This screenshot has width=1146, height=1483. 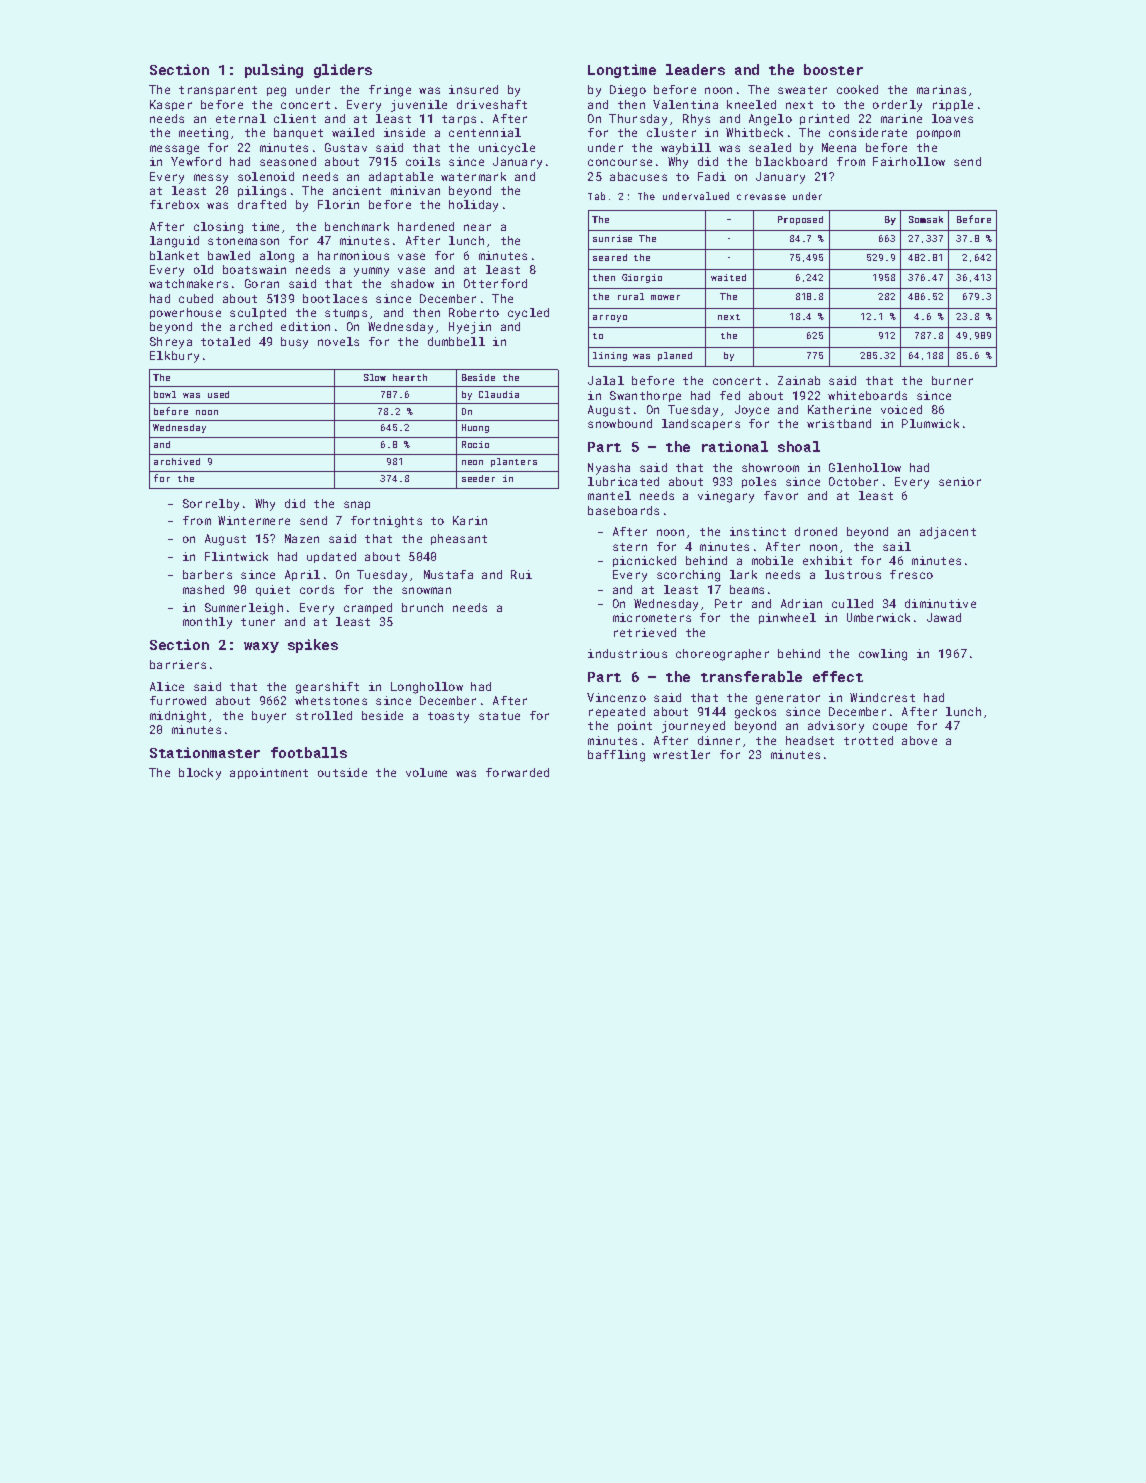 What do you see at coordinates (623, 510) in the screenshot?
I see `baseboards` at bounding box center [623, 510].
